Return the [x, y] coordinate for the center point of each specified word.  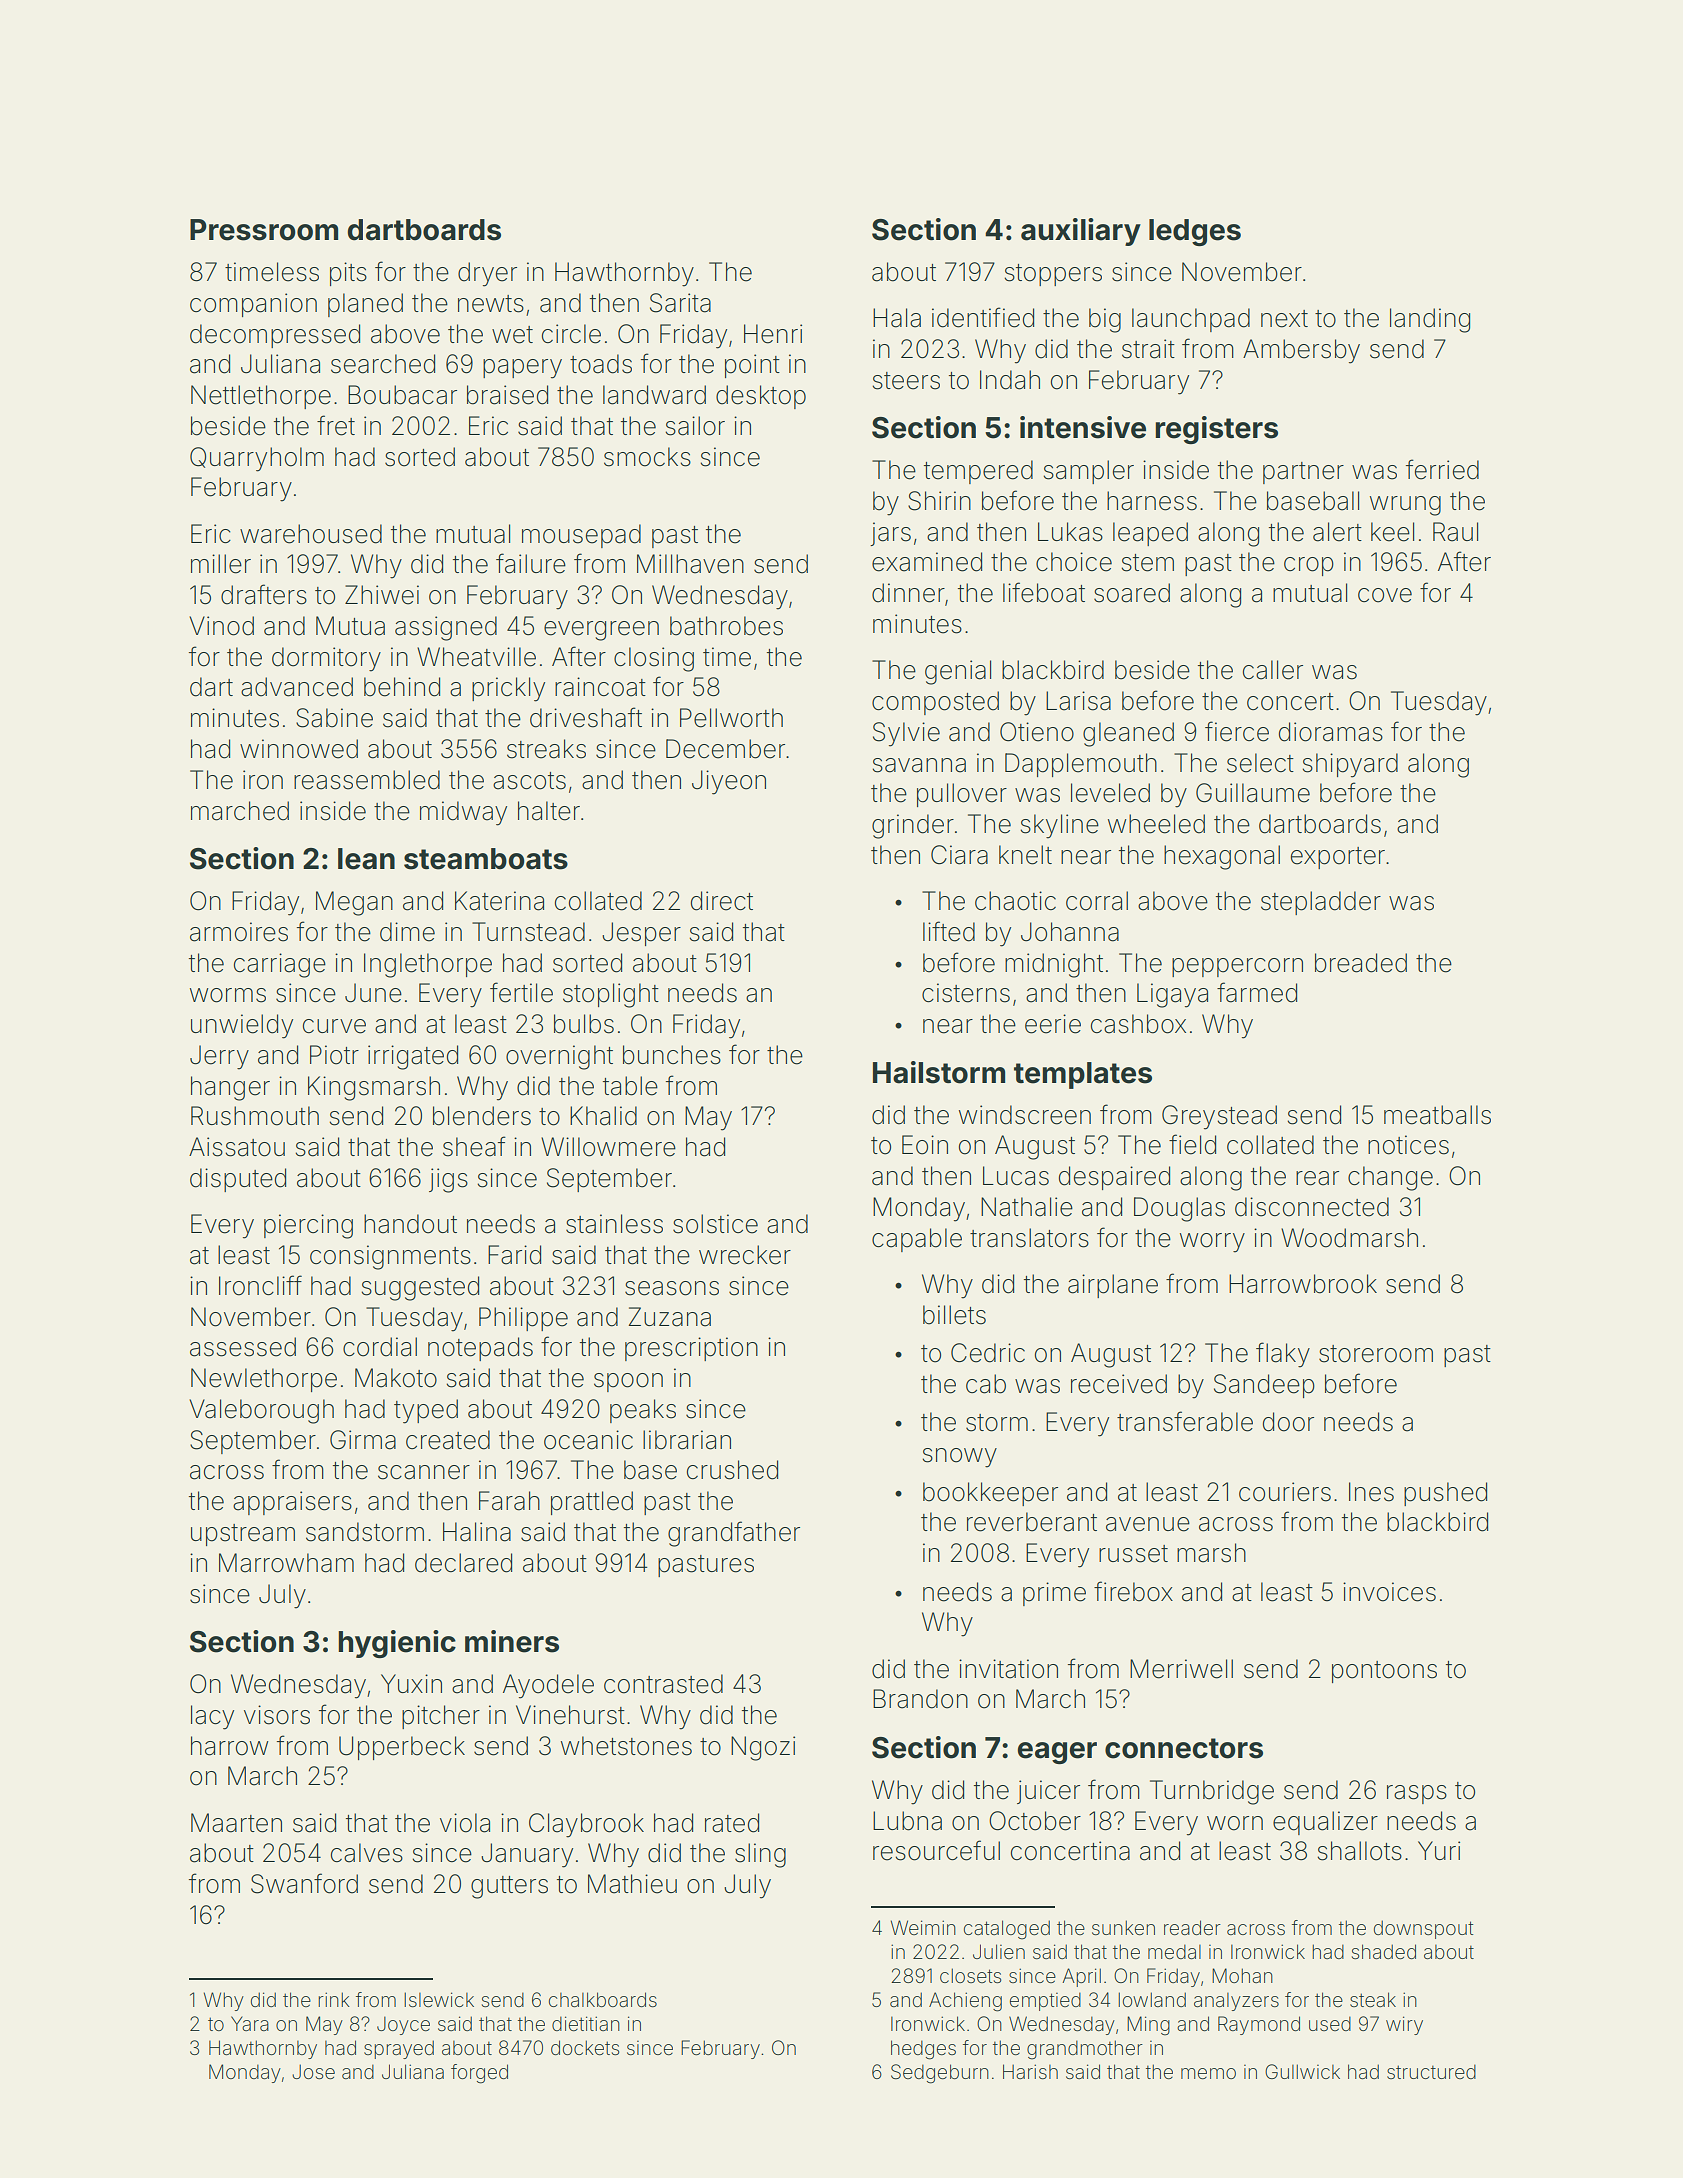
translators [1029, 1238]
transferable [1185, 1421]
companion [253, 305]
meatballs [1437, 1115]
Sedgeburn [940, 2074]
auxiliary [1081, 232]
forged [479, 2074]
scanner [424, 1472]
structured [1431, 2071]
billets [954, 1315]
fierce [1237, 731]
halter [549, 811]
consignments [390, 1257]
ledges [1195, 232]
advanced [297, 687]
